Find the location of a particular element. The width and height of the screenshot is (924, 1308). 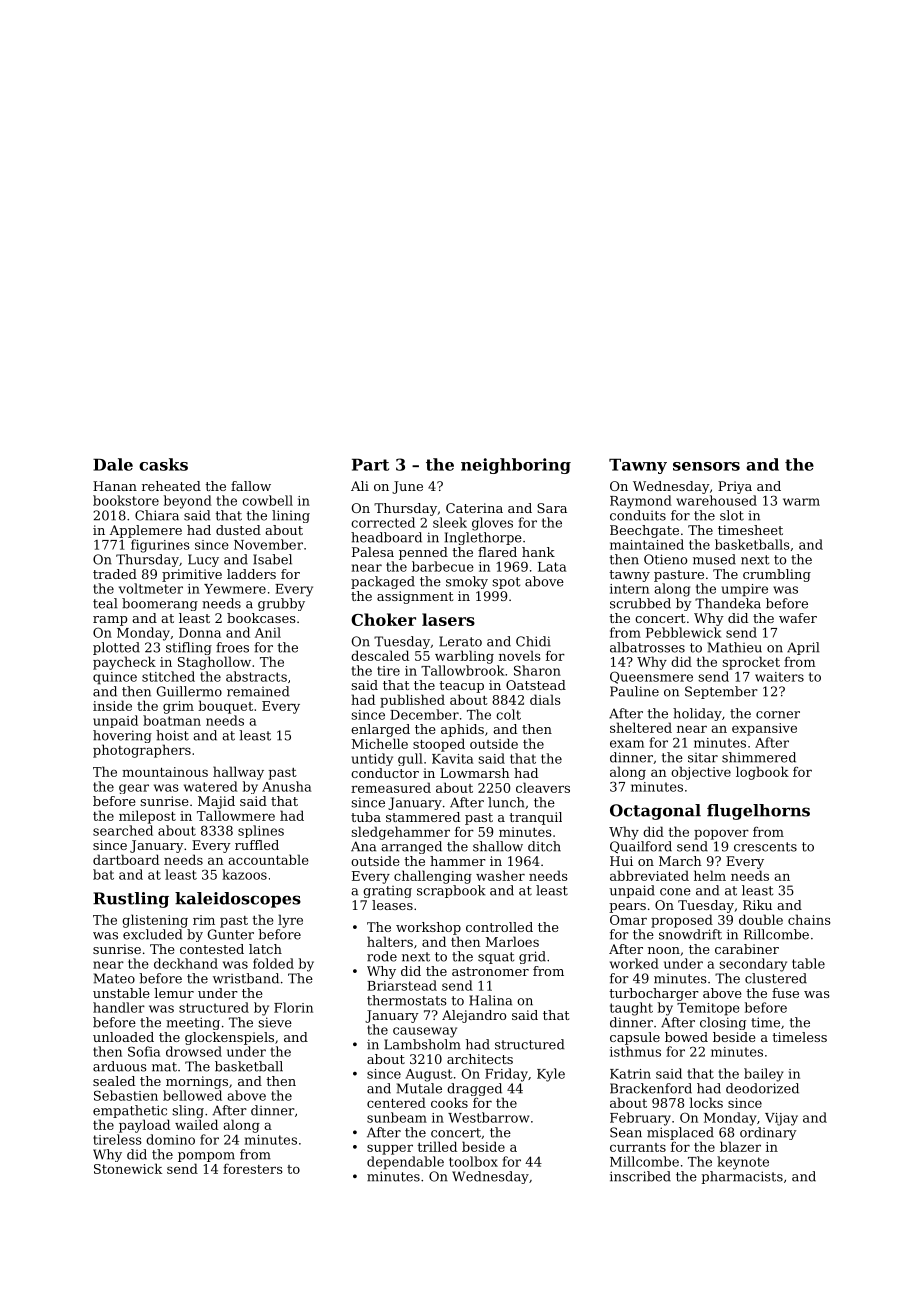

hallway is located at coordinates (238, 773).
